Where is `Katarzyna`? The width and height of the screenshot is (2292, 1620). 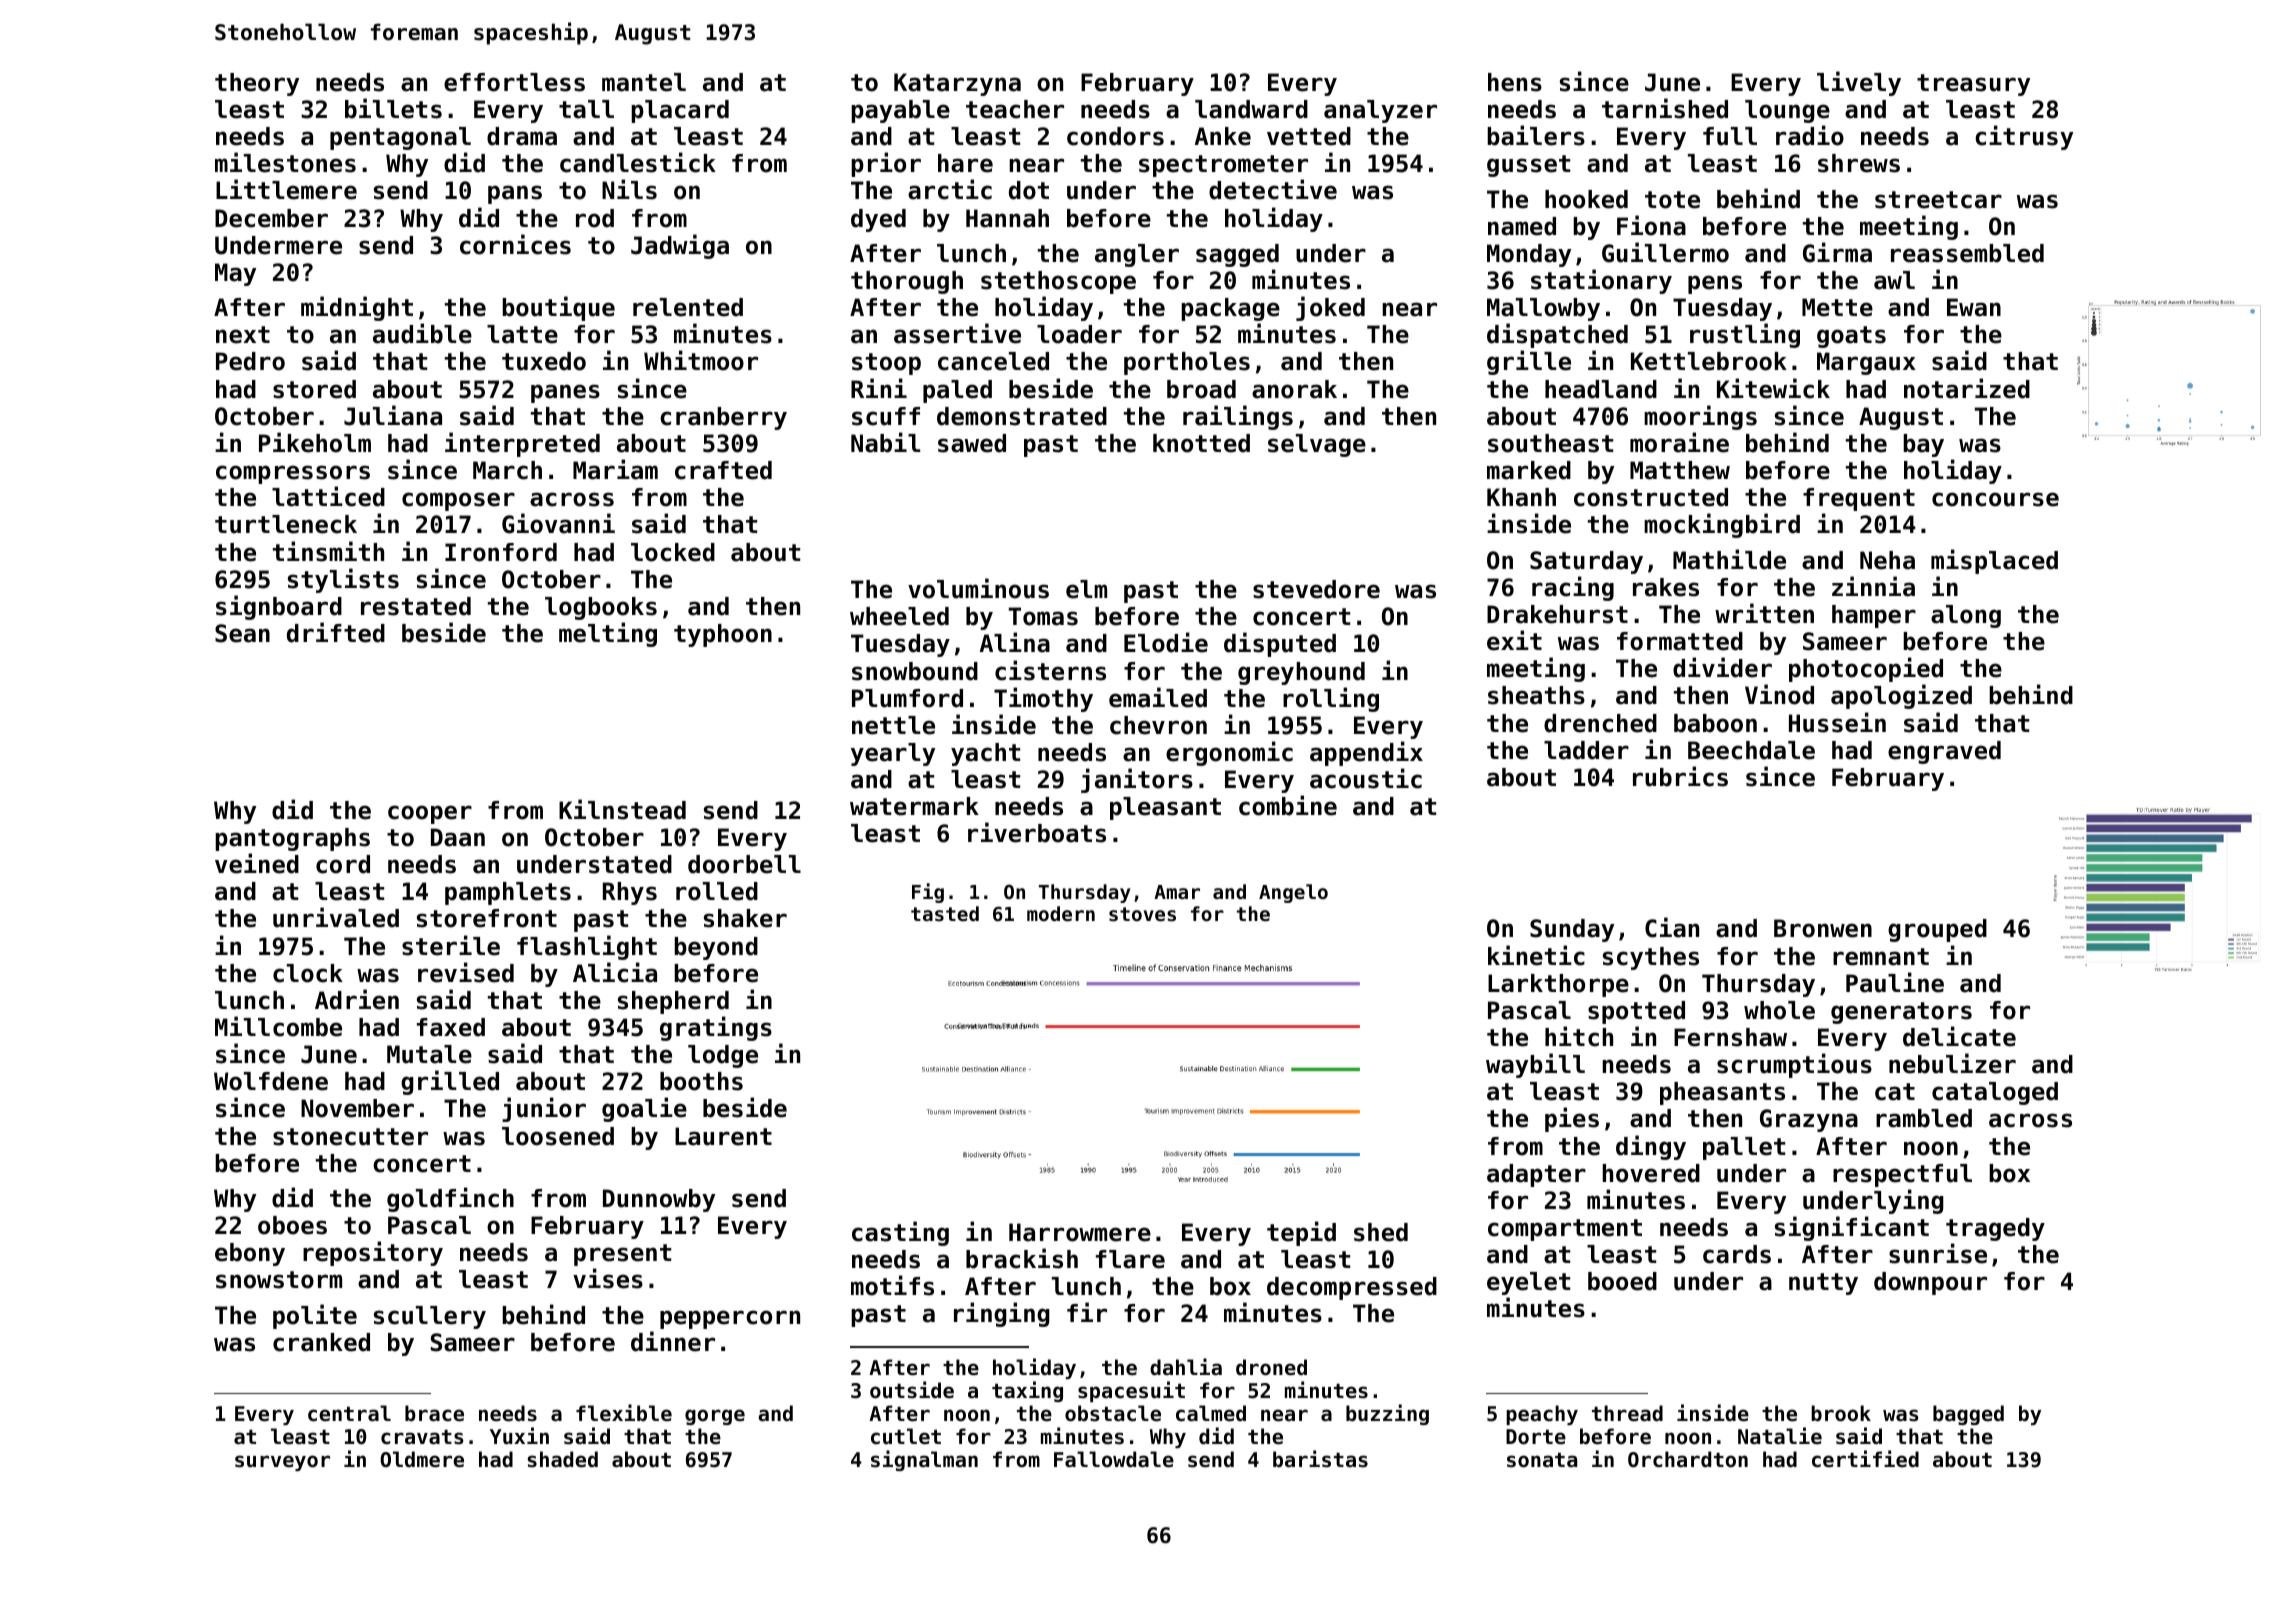 Katarzyna is located at coordinates (957, 84).
